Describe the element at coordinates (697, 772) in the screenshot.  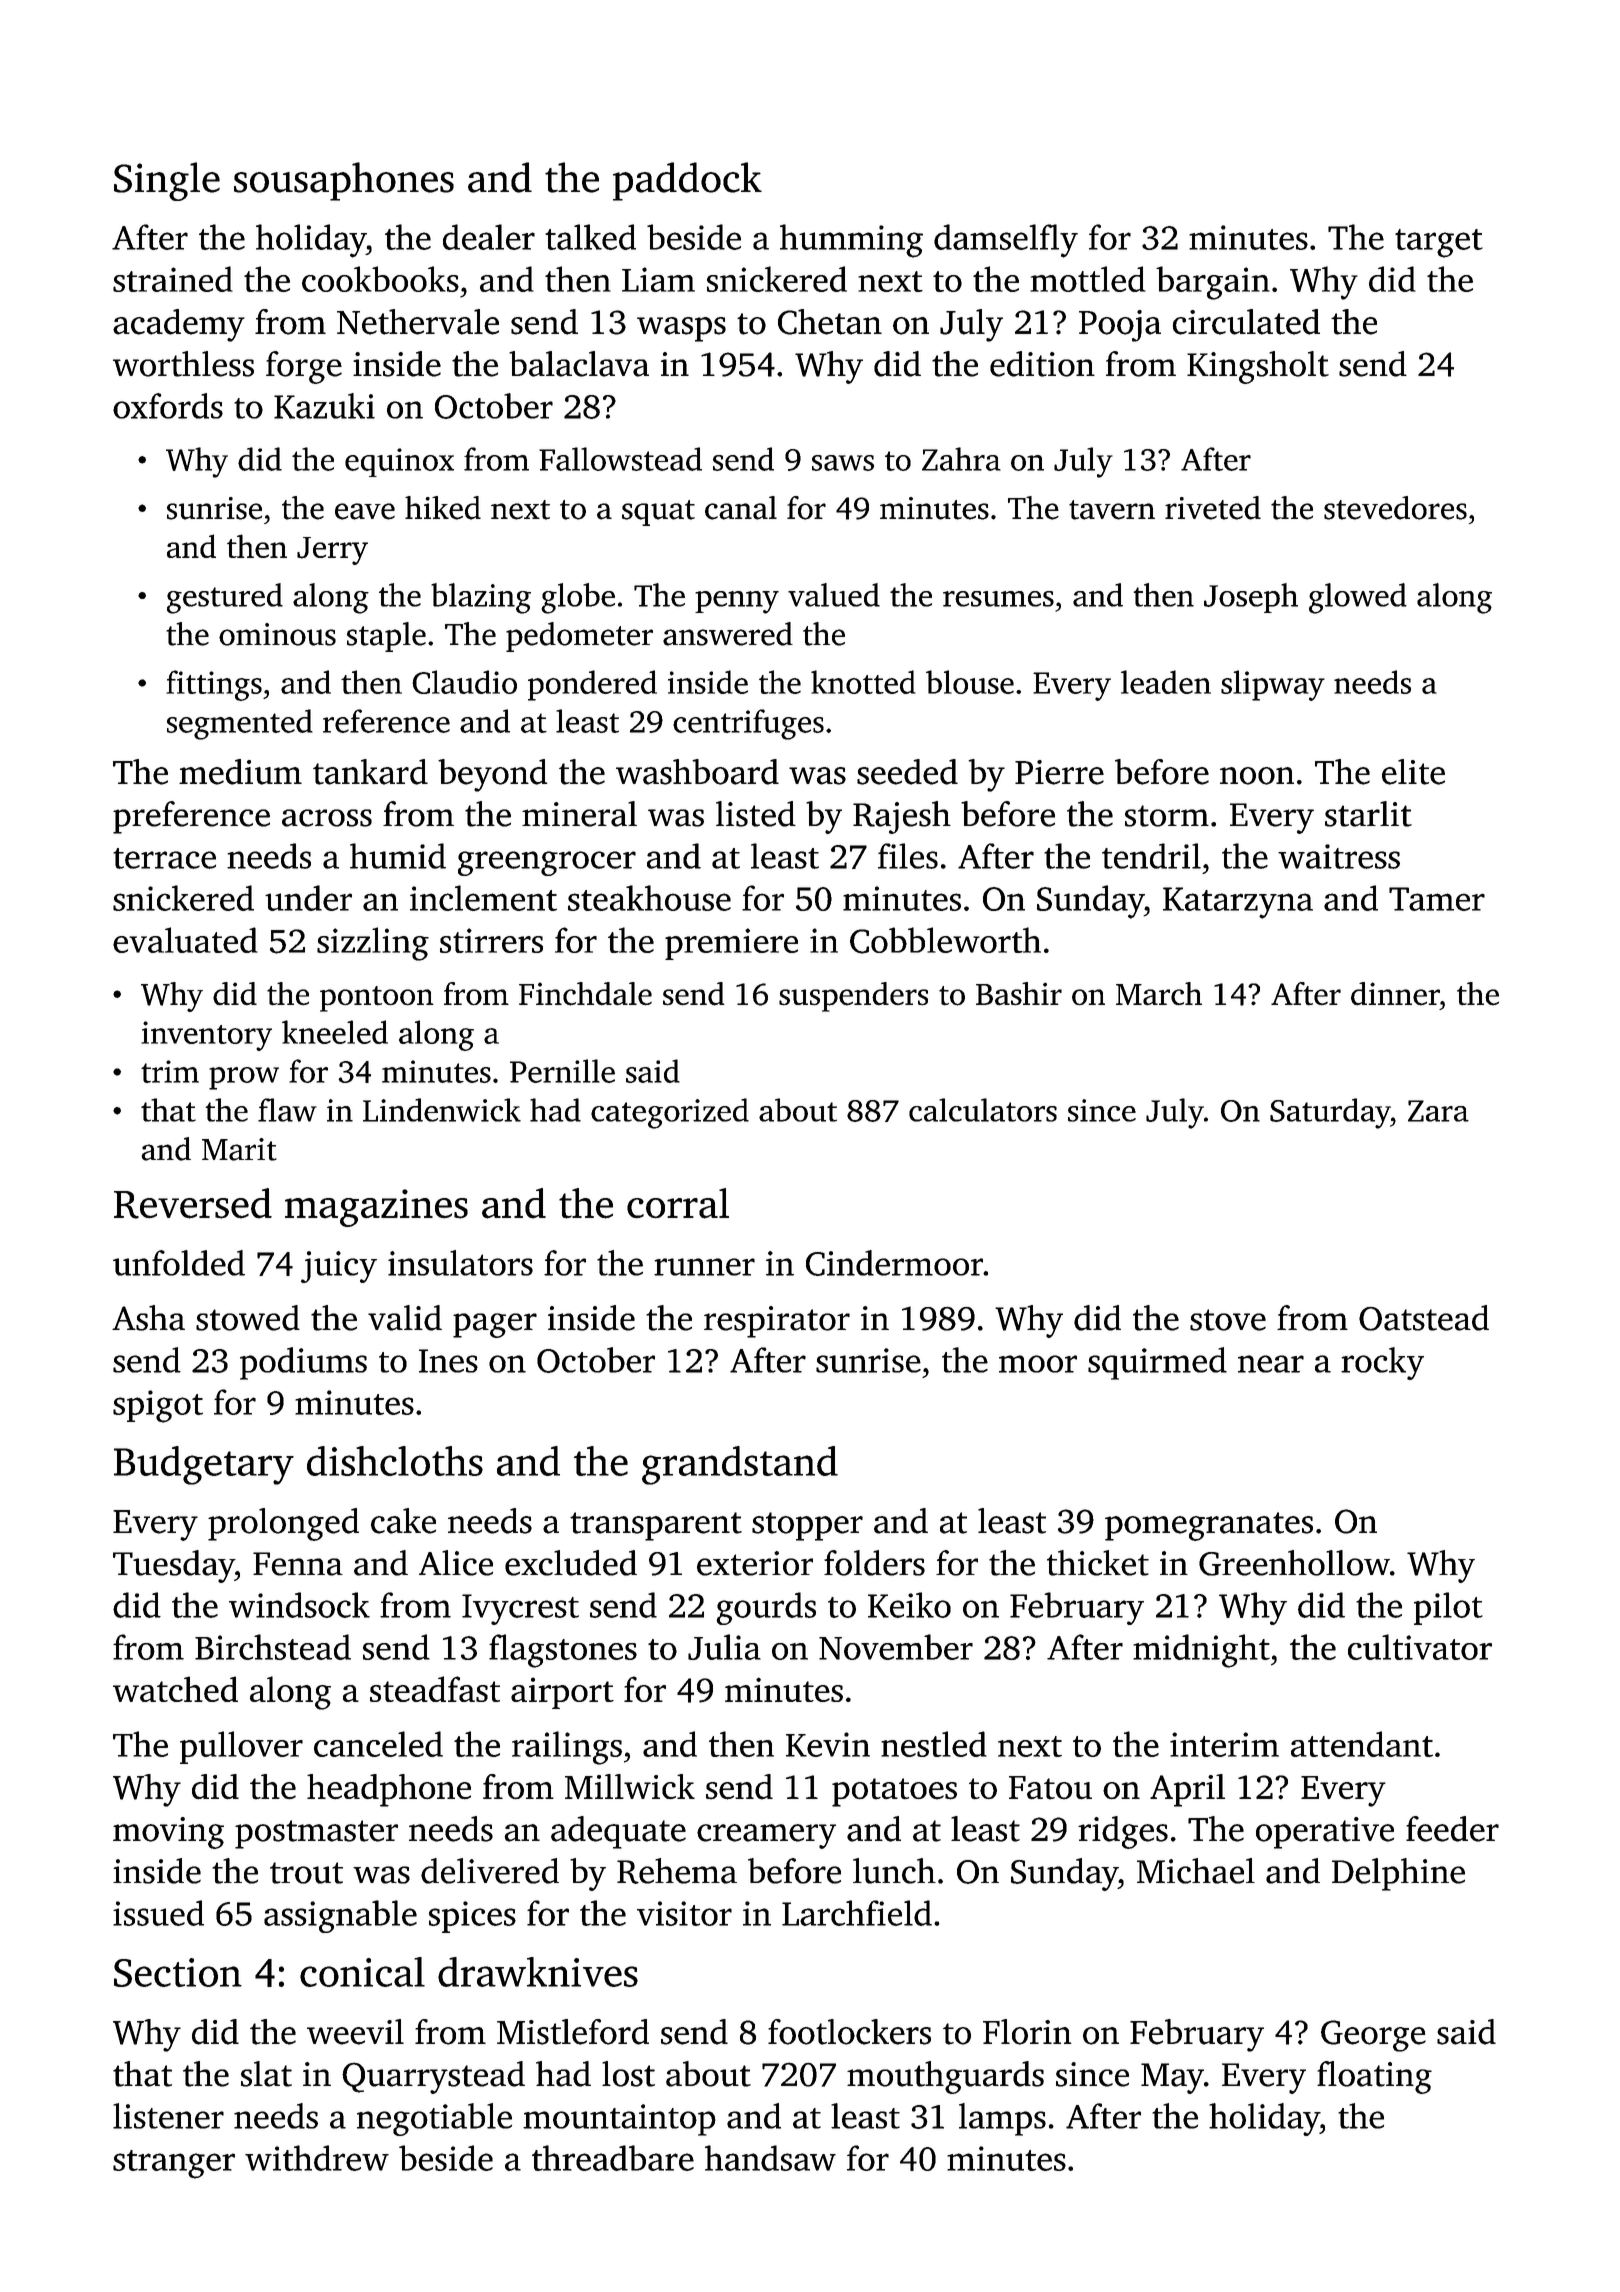
I see `washboard` at that location.
